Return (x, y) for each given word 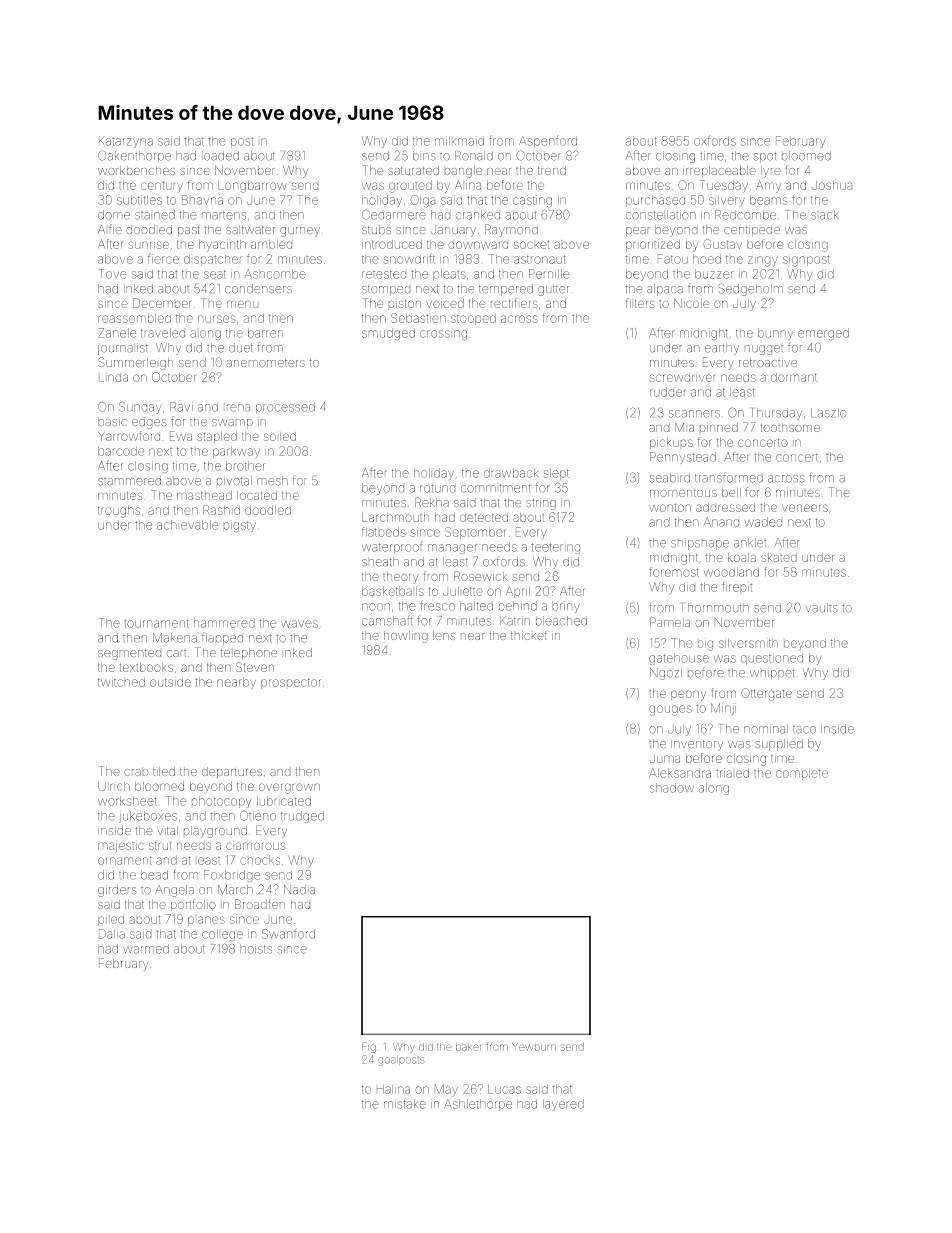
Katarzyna (126, 142)
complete (802, 773)
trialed (732, 773)
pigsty (240, 526)
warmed (146, 949)
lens (444, 635)
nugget (764, 350)
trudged (302, 817)
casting (532, 202)
